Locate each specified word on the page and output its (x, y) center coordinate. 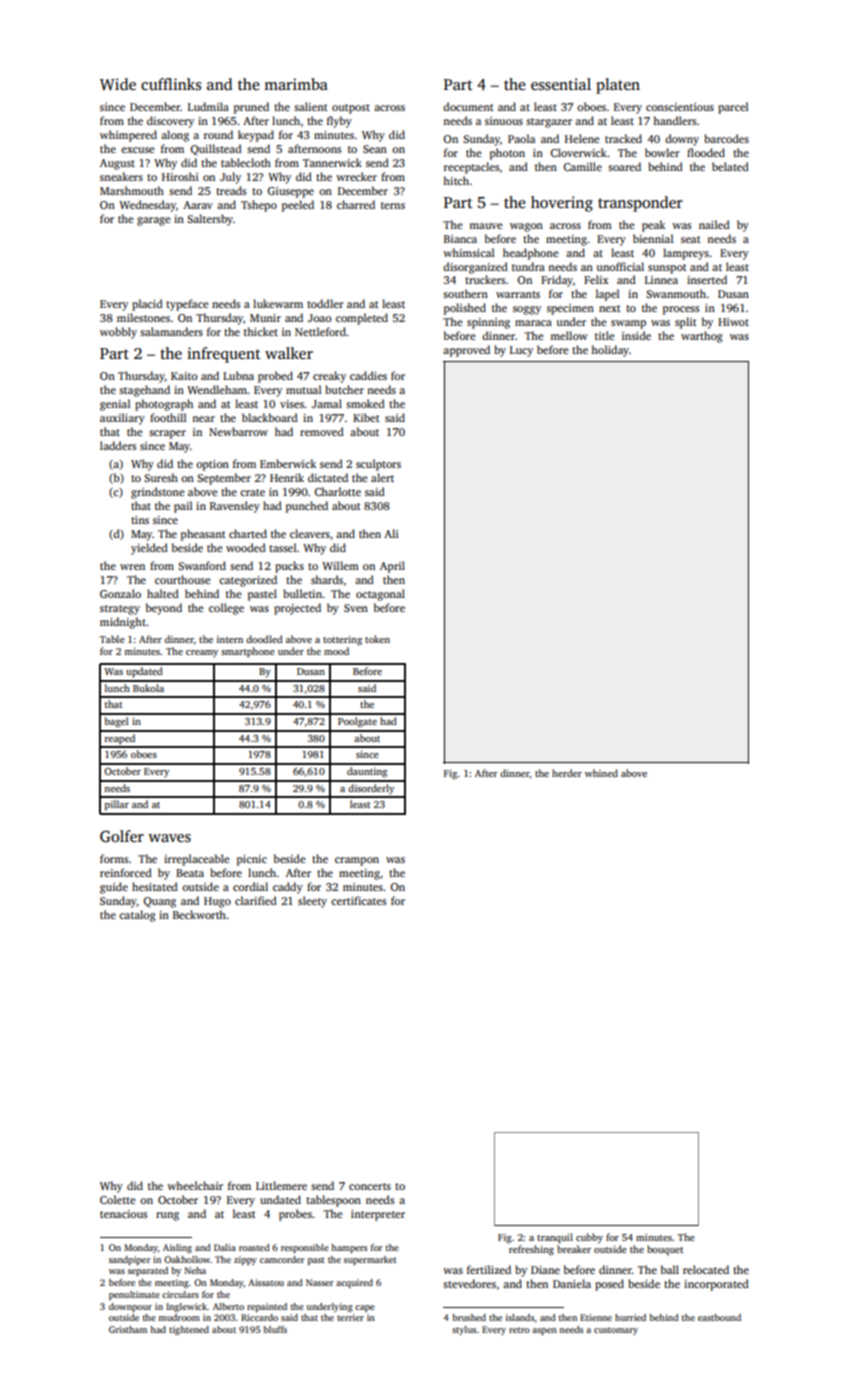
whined (601, 773)
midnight (123, 623)
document (468, 106)
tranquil (555, 1238)
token (377, 639)
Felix (596, 279)
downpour (130, 1307)
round (218, 134)
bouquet (665, 1250)
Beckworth (199, 914)
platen (618, 86)
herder (567, 773)
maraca (533, 323)
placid (147, 305)
